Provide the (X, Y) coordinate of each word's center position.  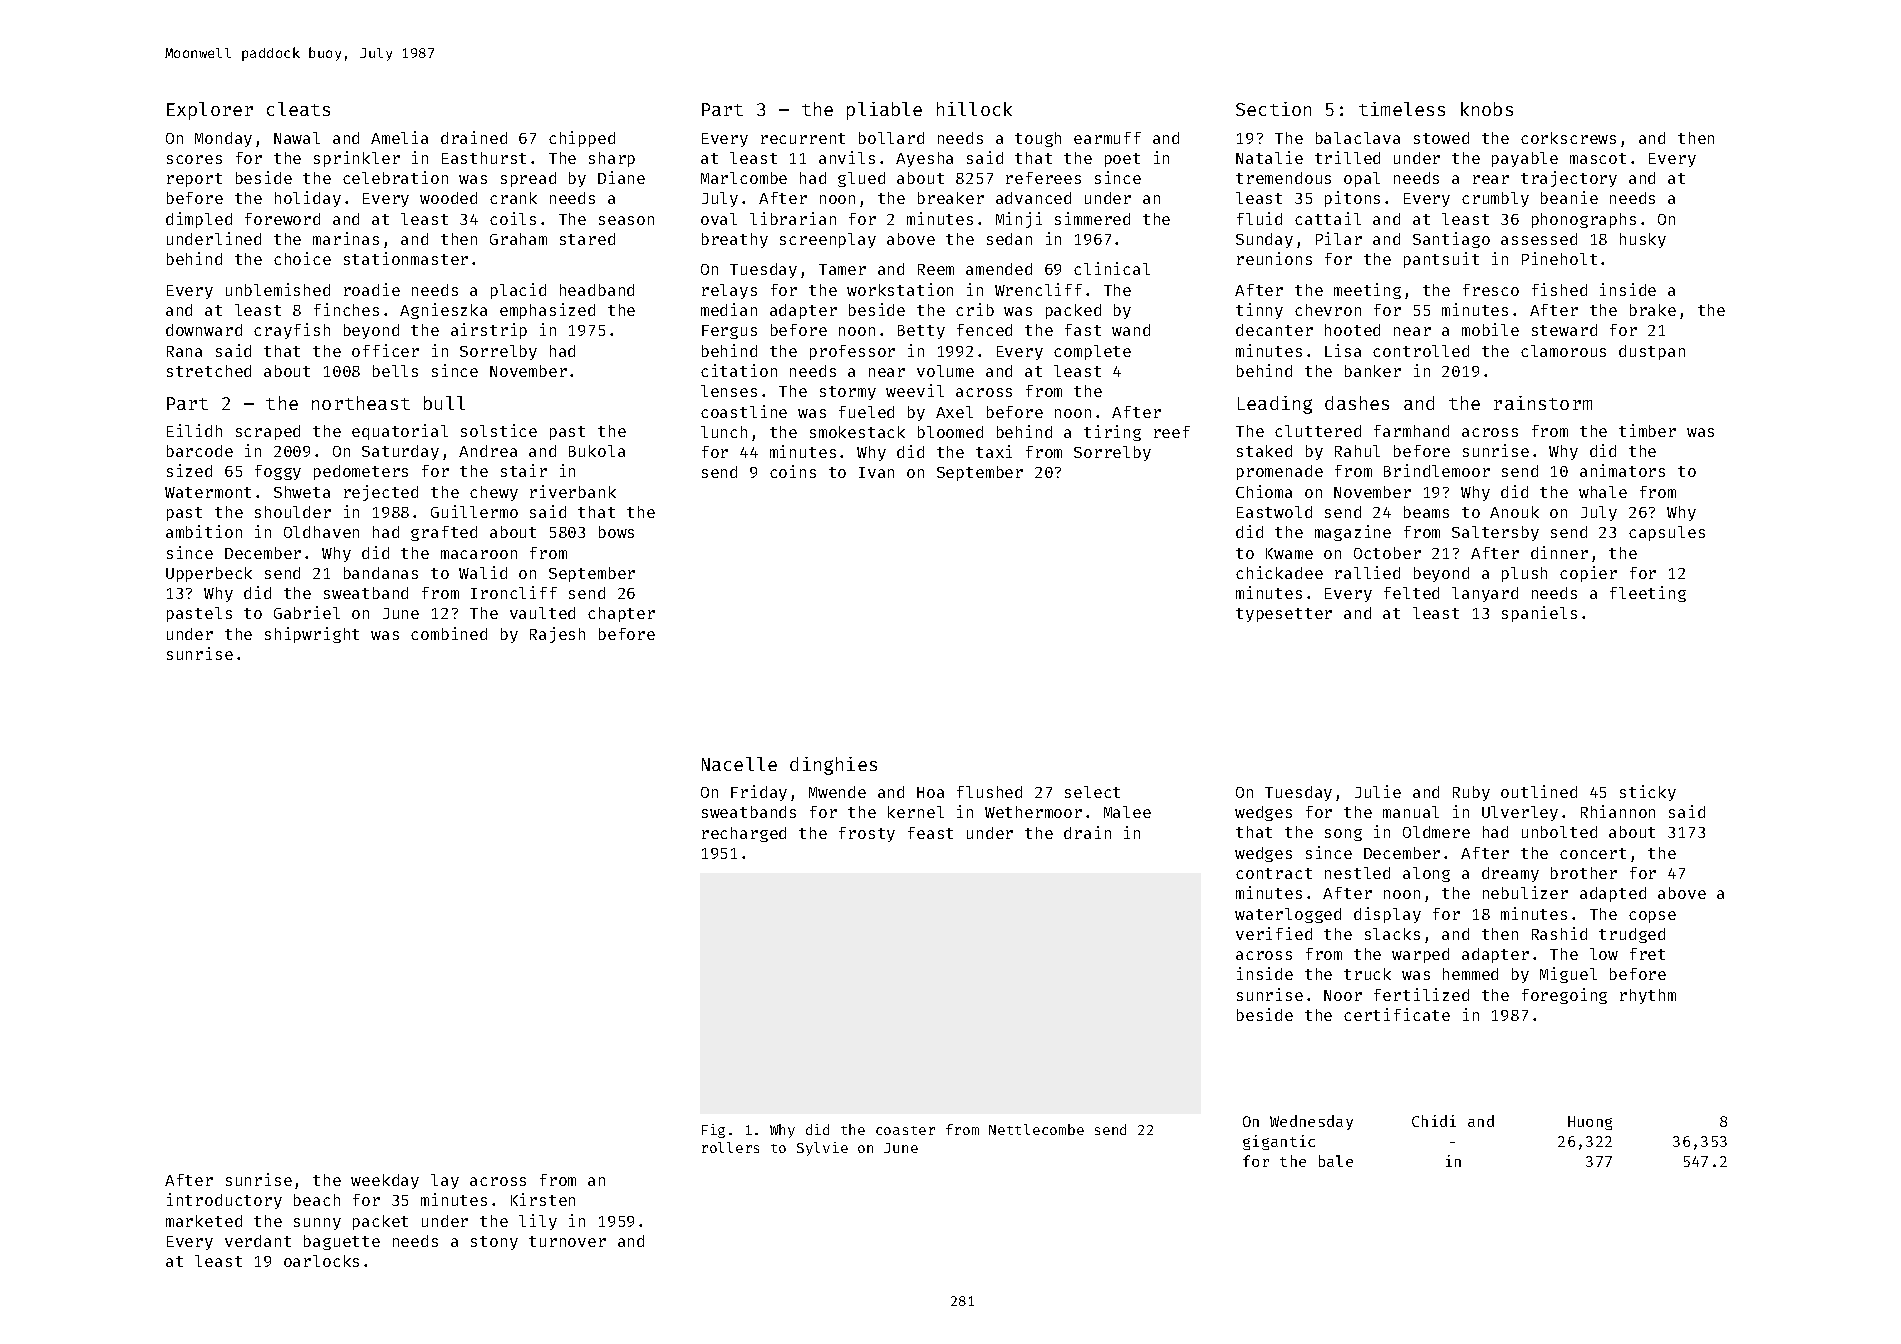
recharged (744, 834)
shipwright (312, 635)
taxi (994, 451)
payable (1525, 159)
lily (538, 1222)
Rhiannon (1618, 811)
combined (449, 633)
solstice (499, 430)
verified (1274, 933)
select (1092, 792)
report (194, 180)
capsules (1667, 533)
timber (1647, 430)
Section (1273, 109)
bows (616, 532)
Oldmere (1436, 832)
